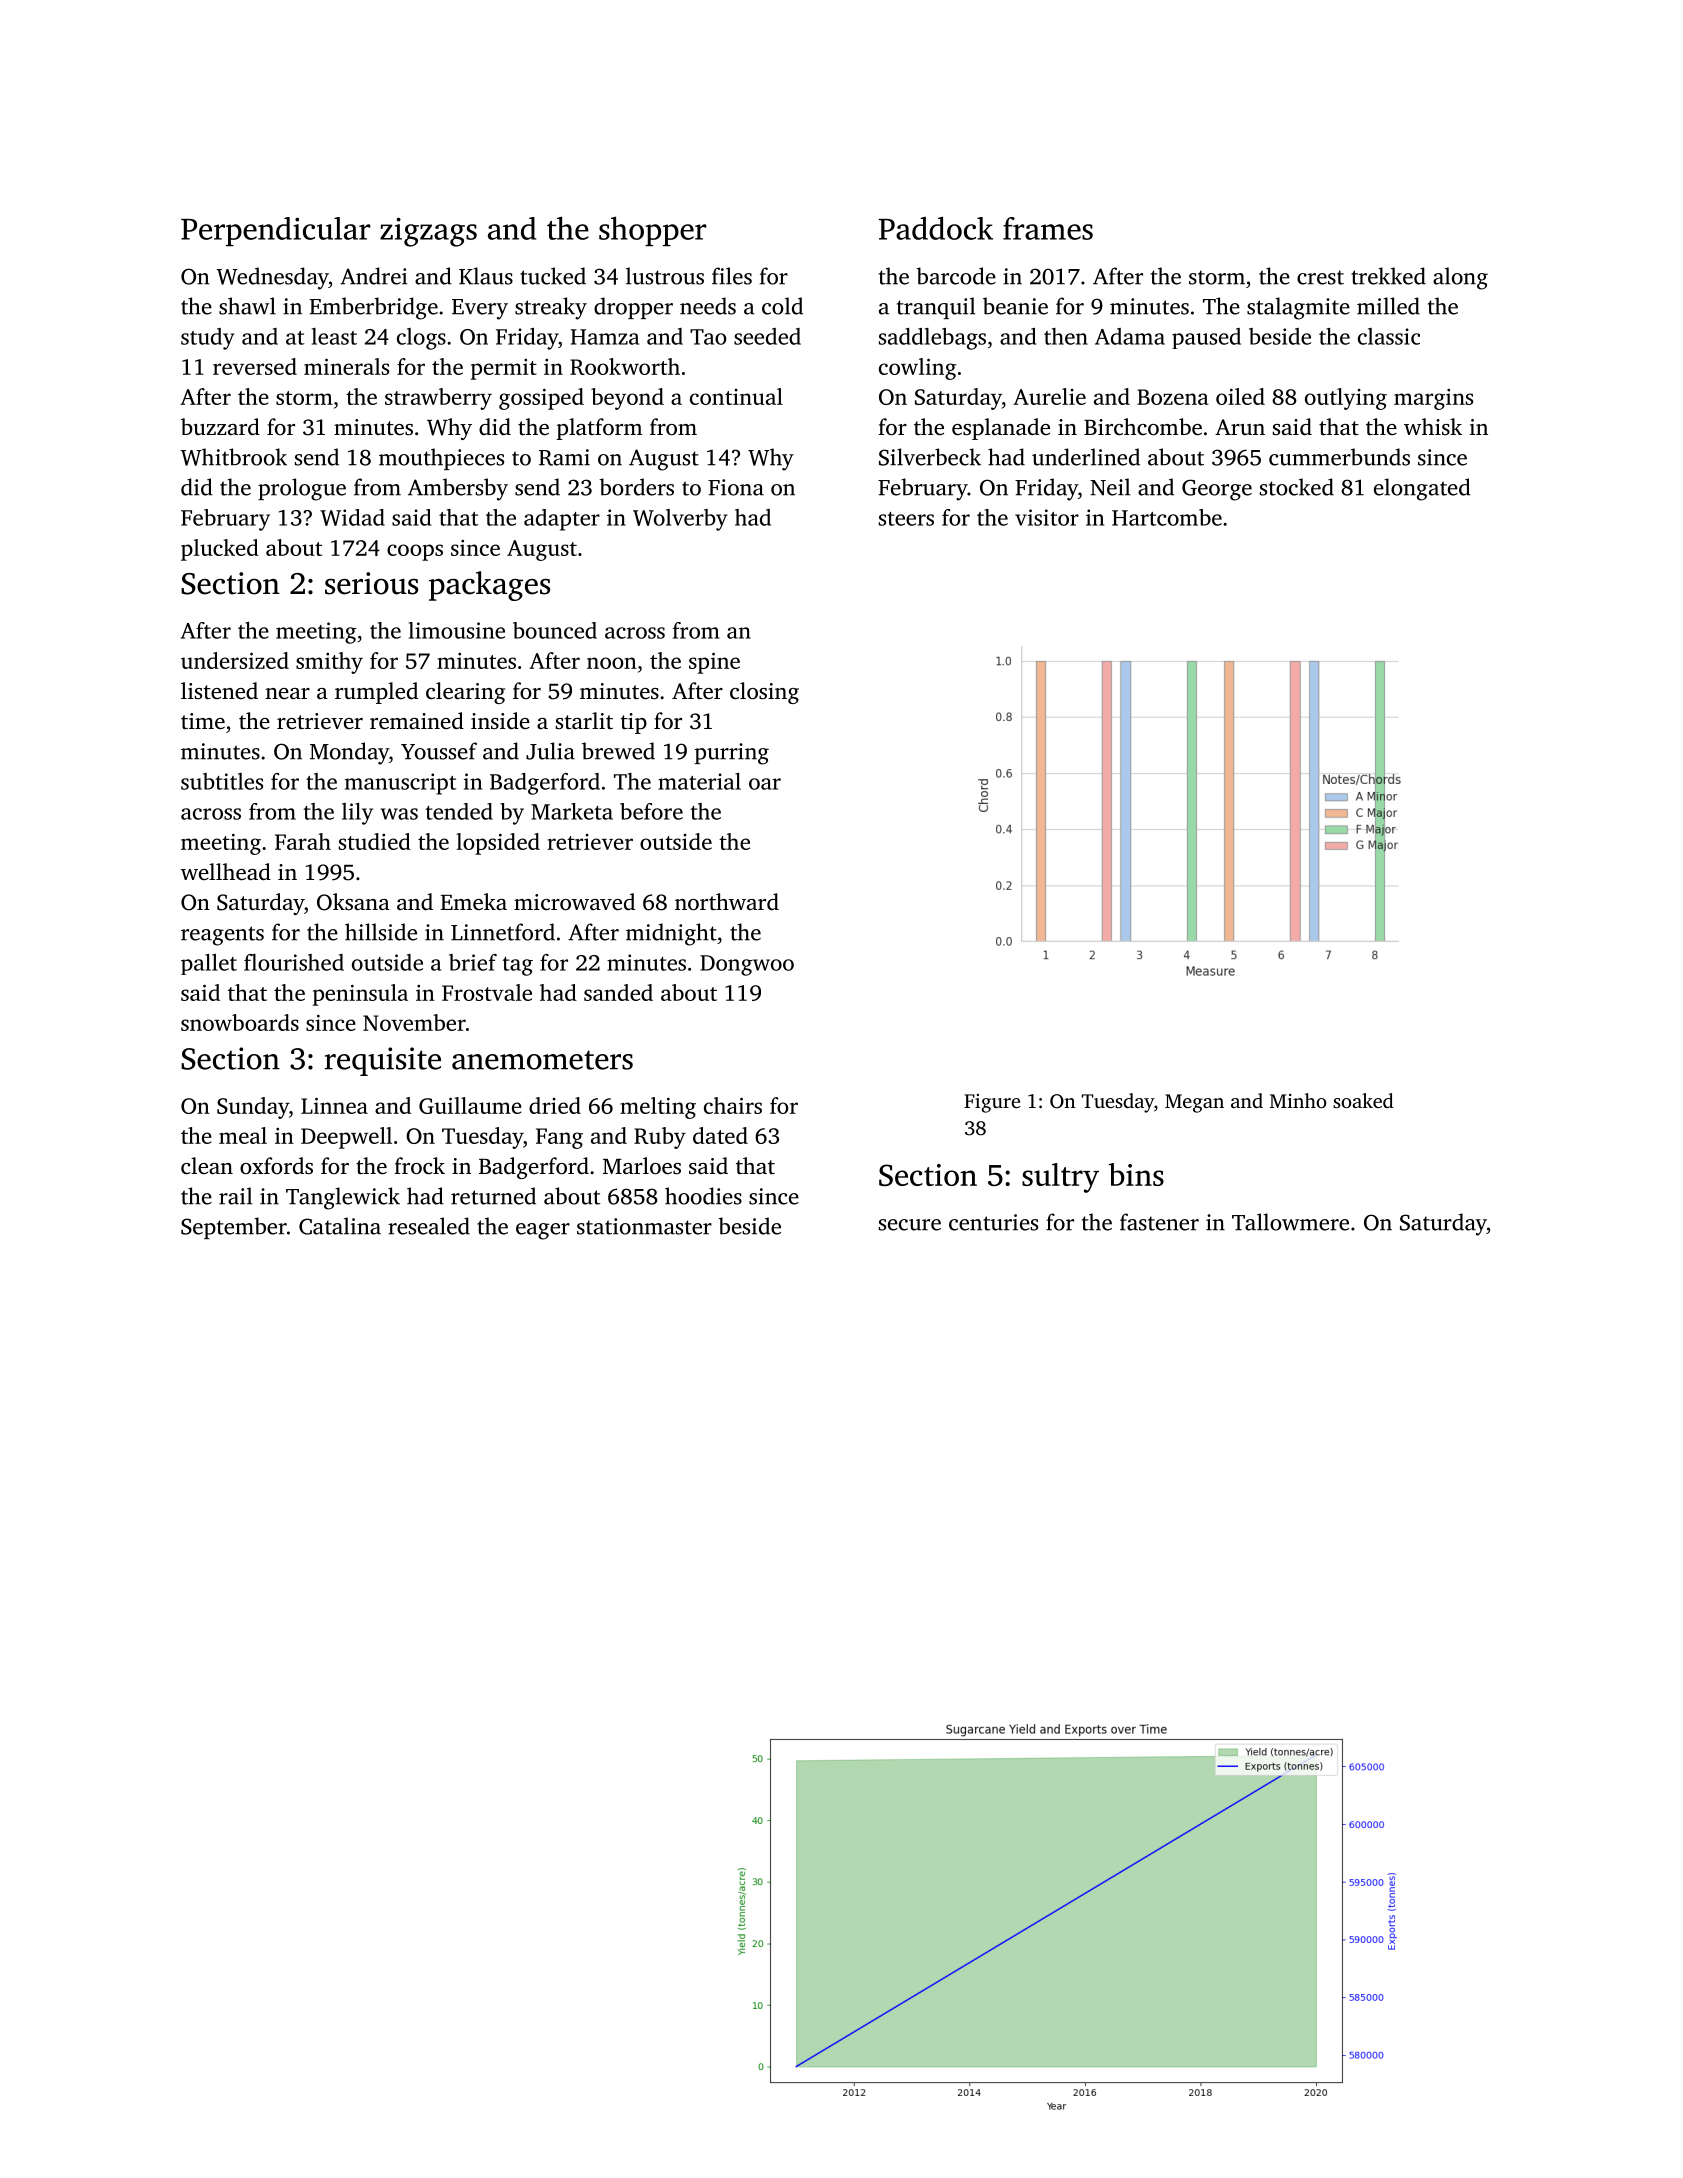 This screenshot has width=1683, height=2178. Describe the element at coordinates (1240, 427) in the screenshot. I see `Arun` at that location.
